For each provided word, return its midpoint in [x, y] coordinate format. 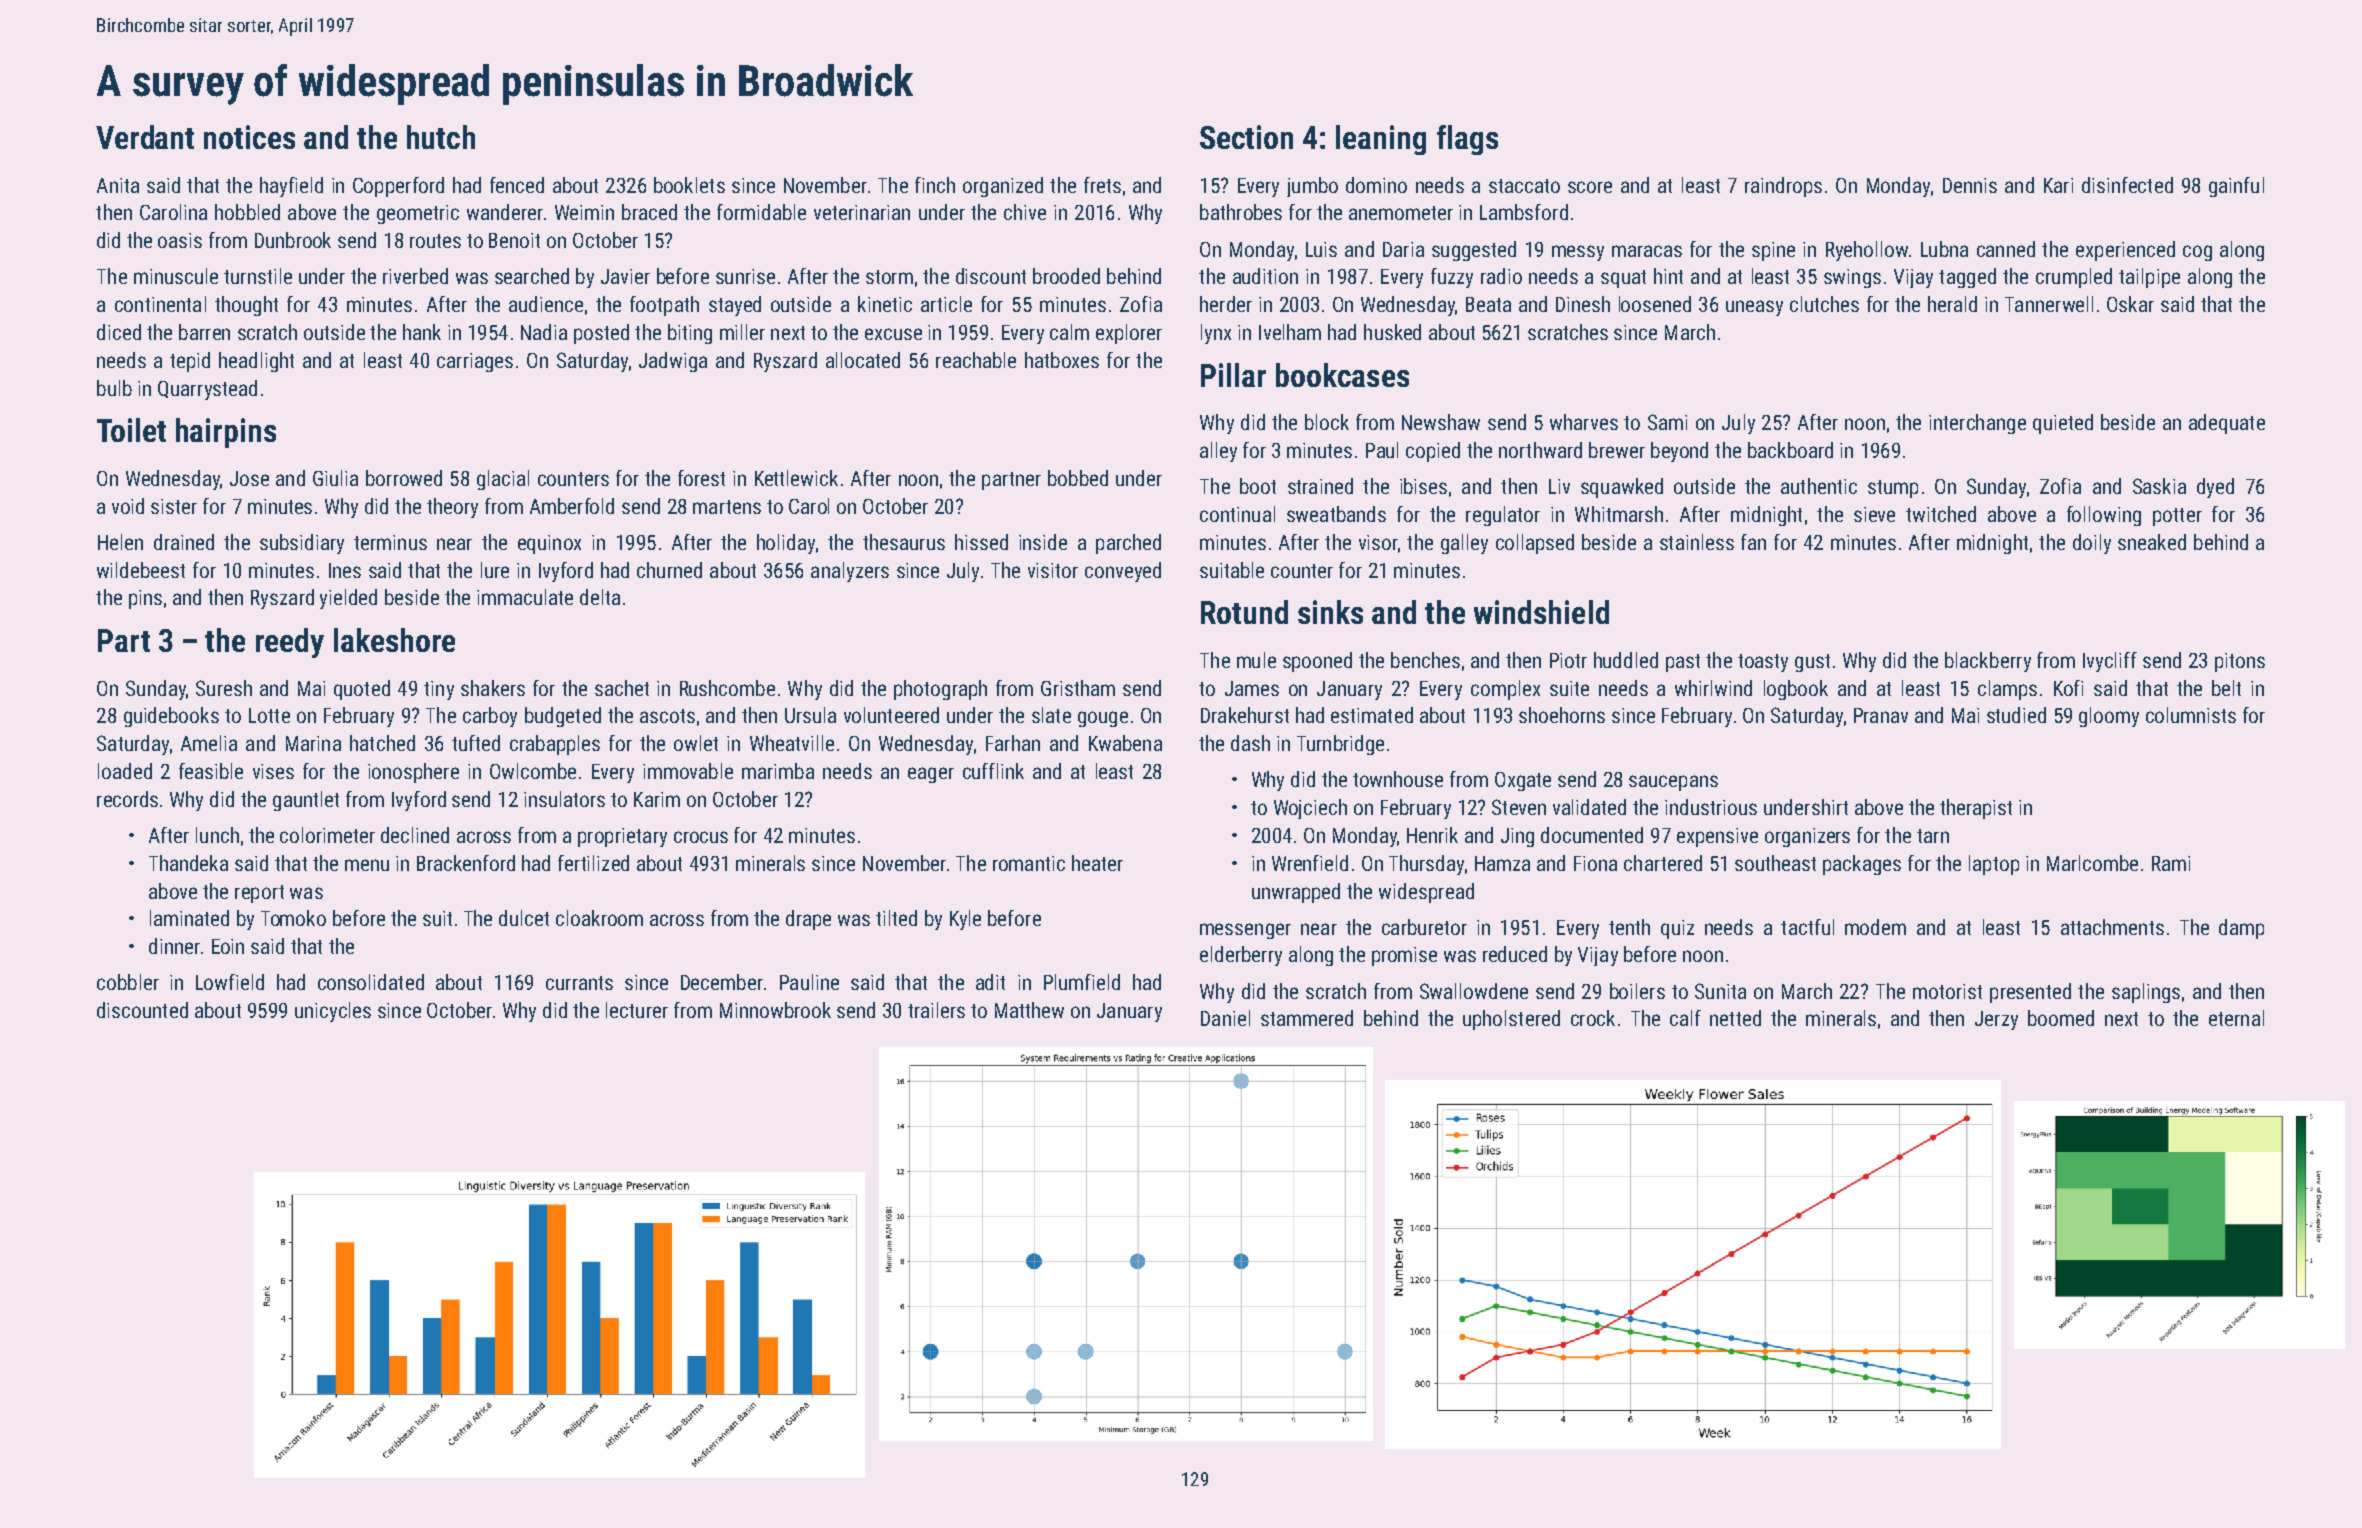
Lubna [1944, 249]
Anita [118, 185]
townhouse [1398, 779]
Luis [1321, 249]
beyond [1679, 452]
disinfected [2127, 185]
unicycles [333, 1012]
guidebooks [171, 717]
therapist [1976, 809]
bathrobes [1241, 212]
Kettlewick [796, 478]
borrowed [404, 478]
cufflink [993, 771]
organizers [1807, 837]
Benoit [514, 240]
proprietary [622, 837]
